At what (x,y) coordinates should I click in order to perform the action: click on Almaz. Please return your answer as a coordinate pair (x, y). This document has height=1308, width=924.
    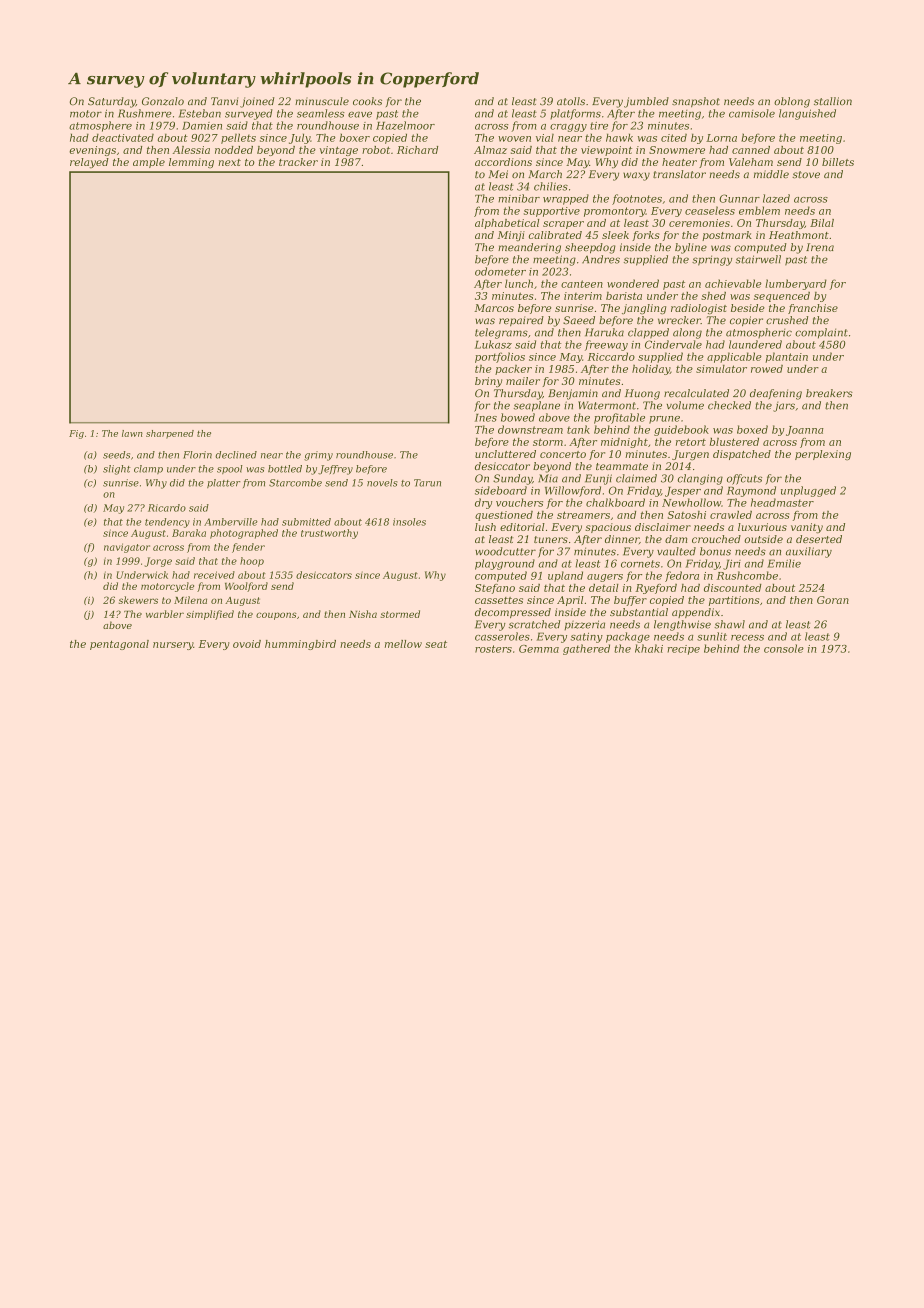
    Looking at the image, I should click on (490, 150).
